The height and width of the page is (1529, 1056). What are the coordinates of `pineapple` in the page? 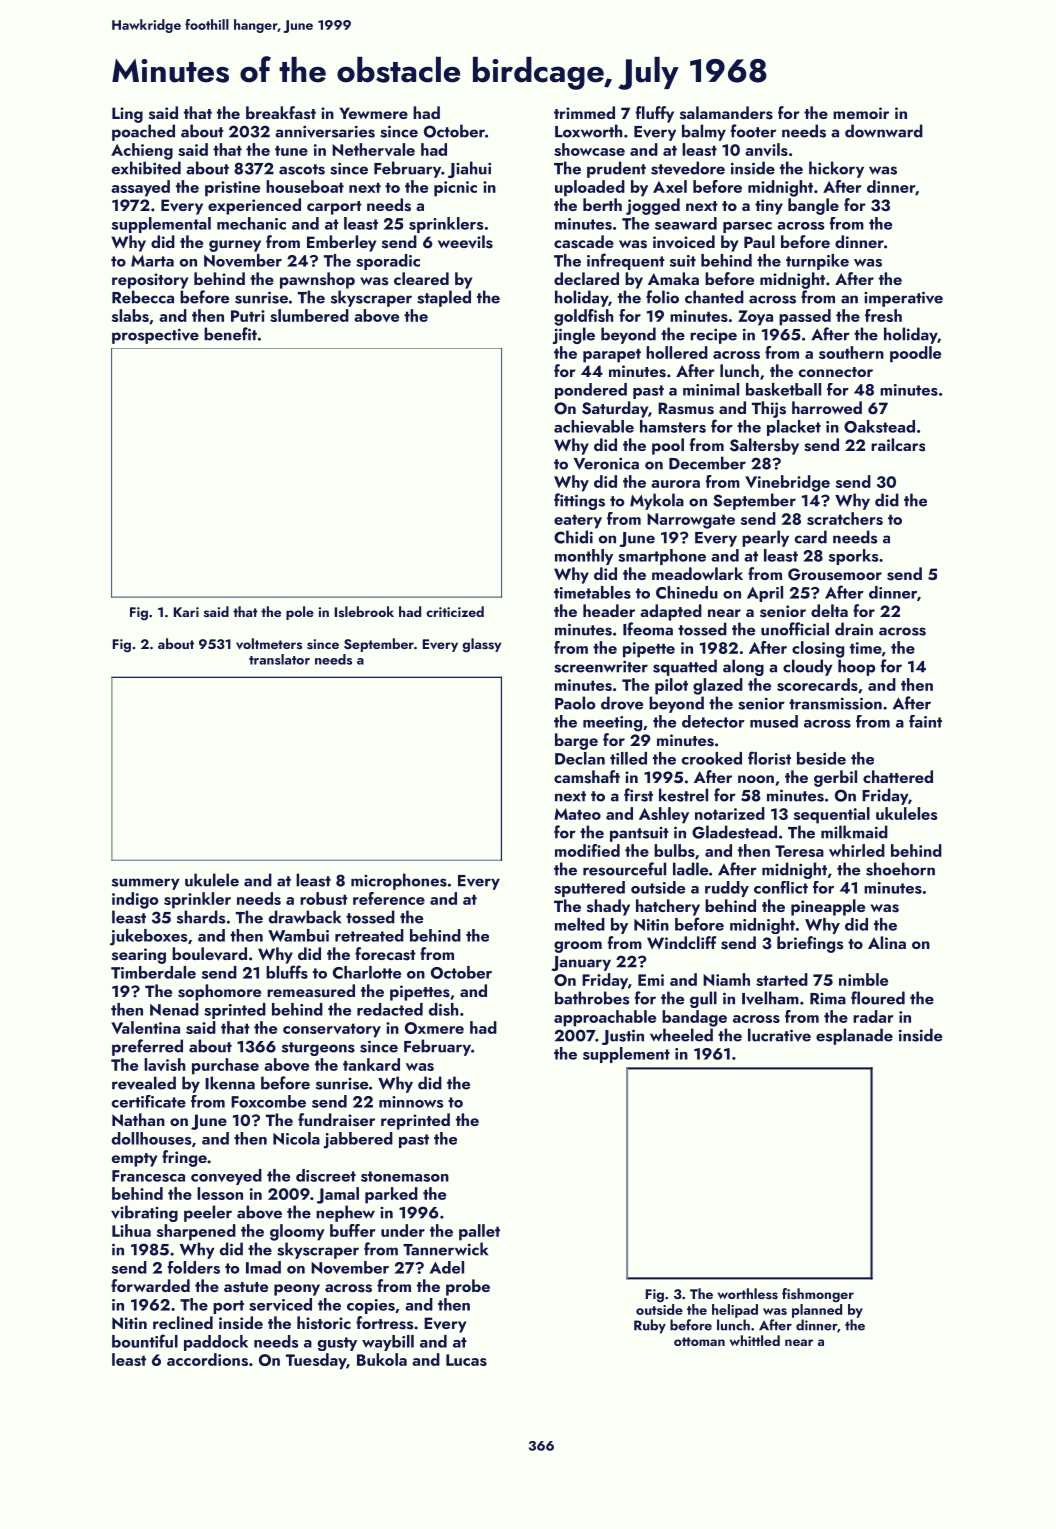 It's located at (828, 907).
